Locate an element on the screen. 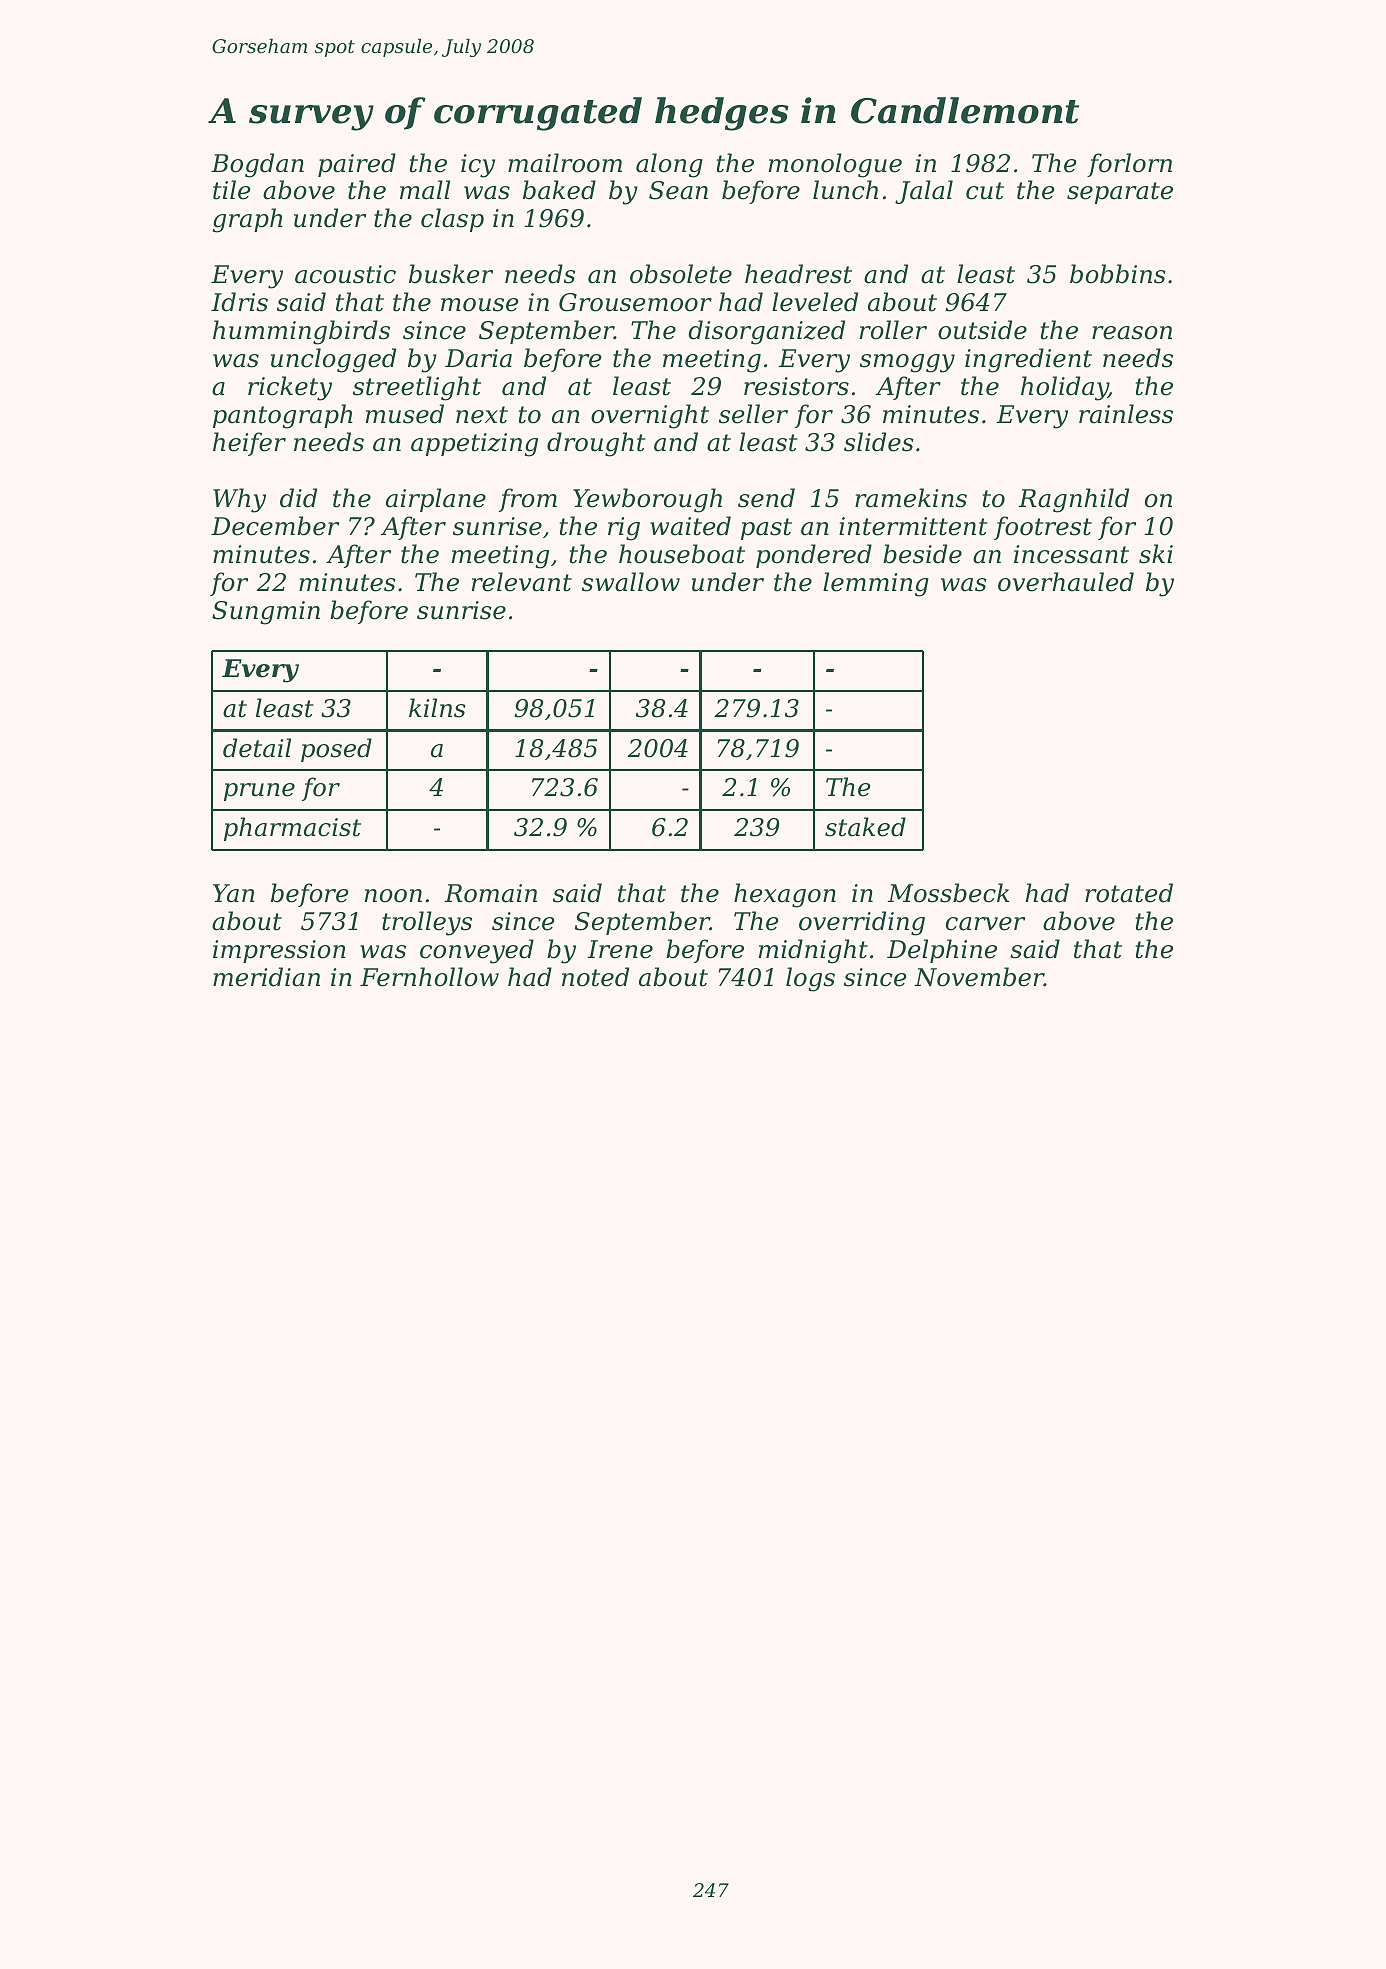 The width and height of the screenshot is (1386, 1969). impression is located at coordinates (279, 951).
